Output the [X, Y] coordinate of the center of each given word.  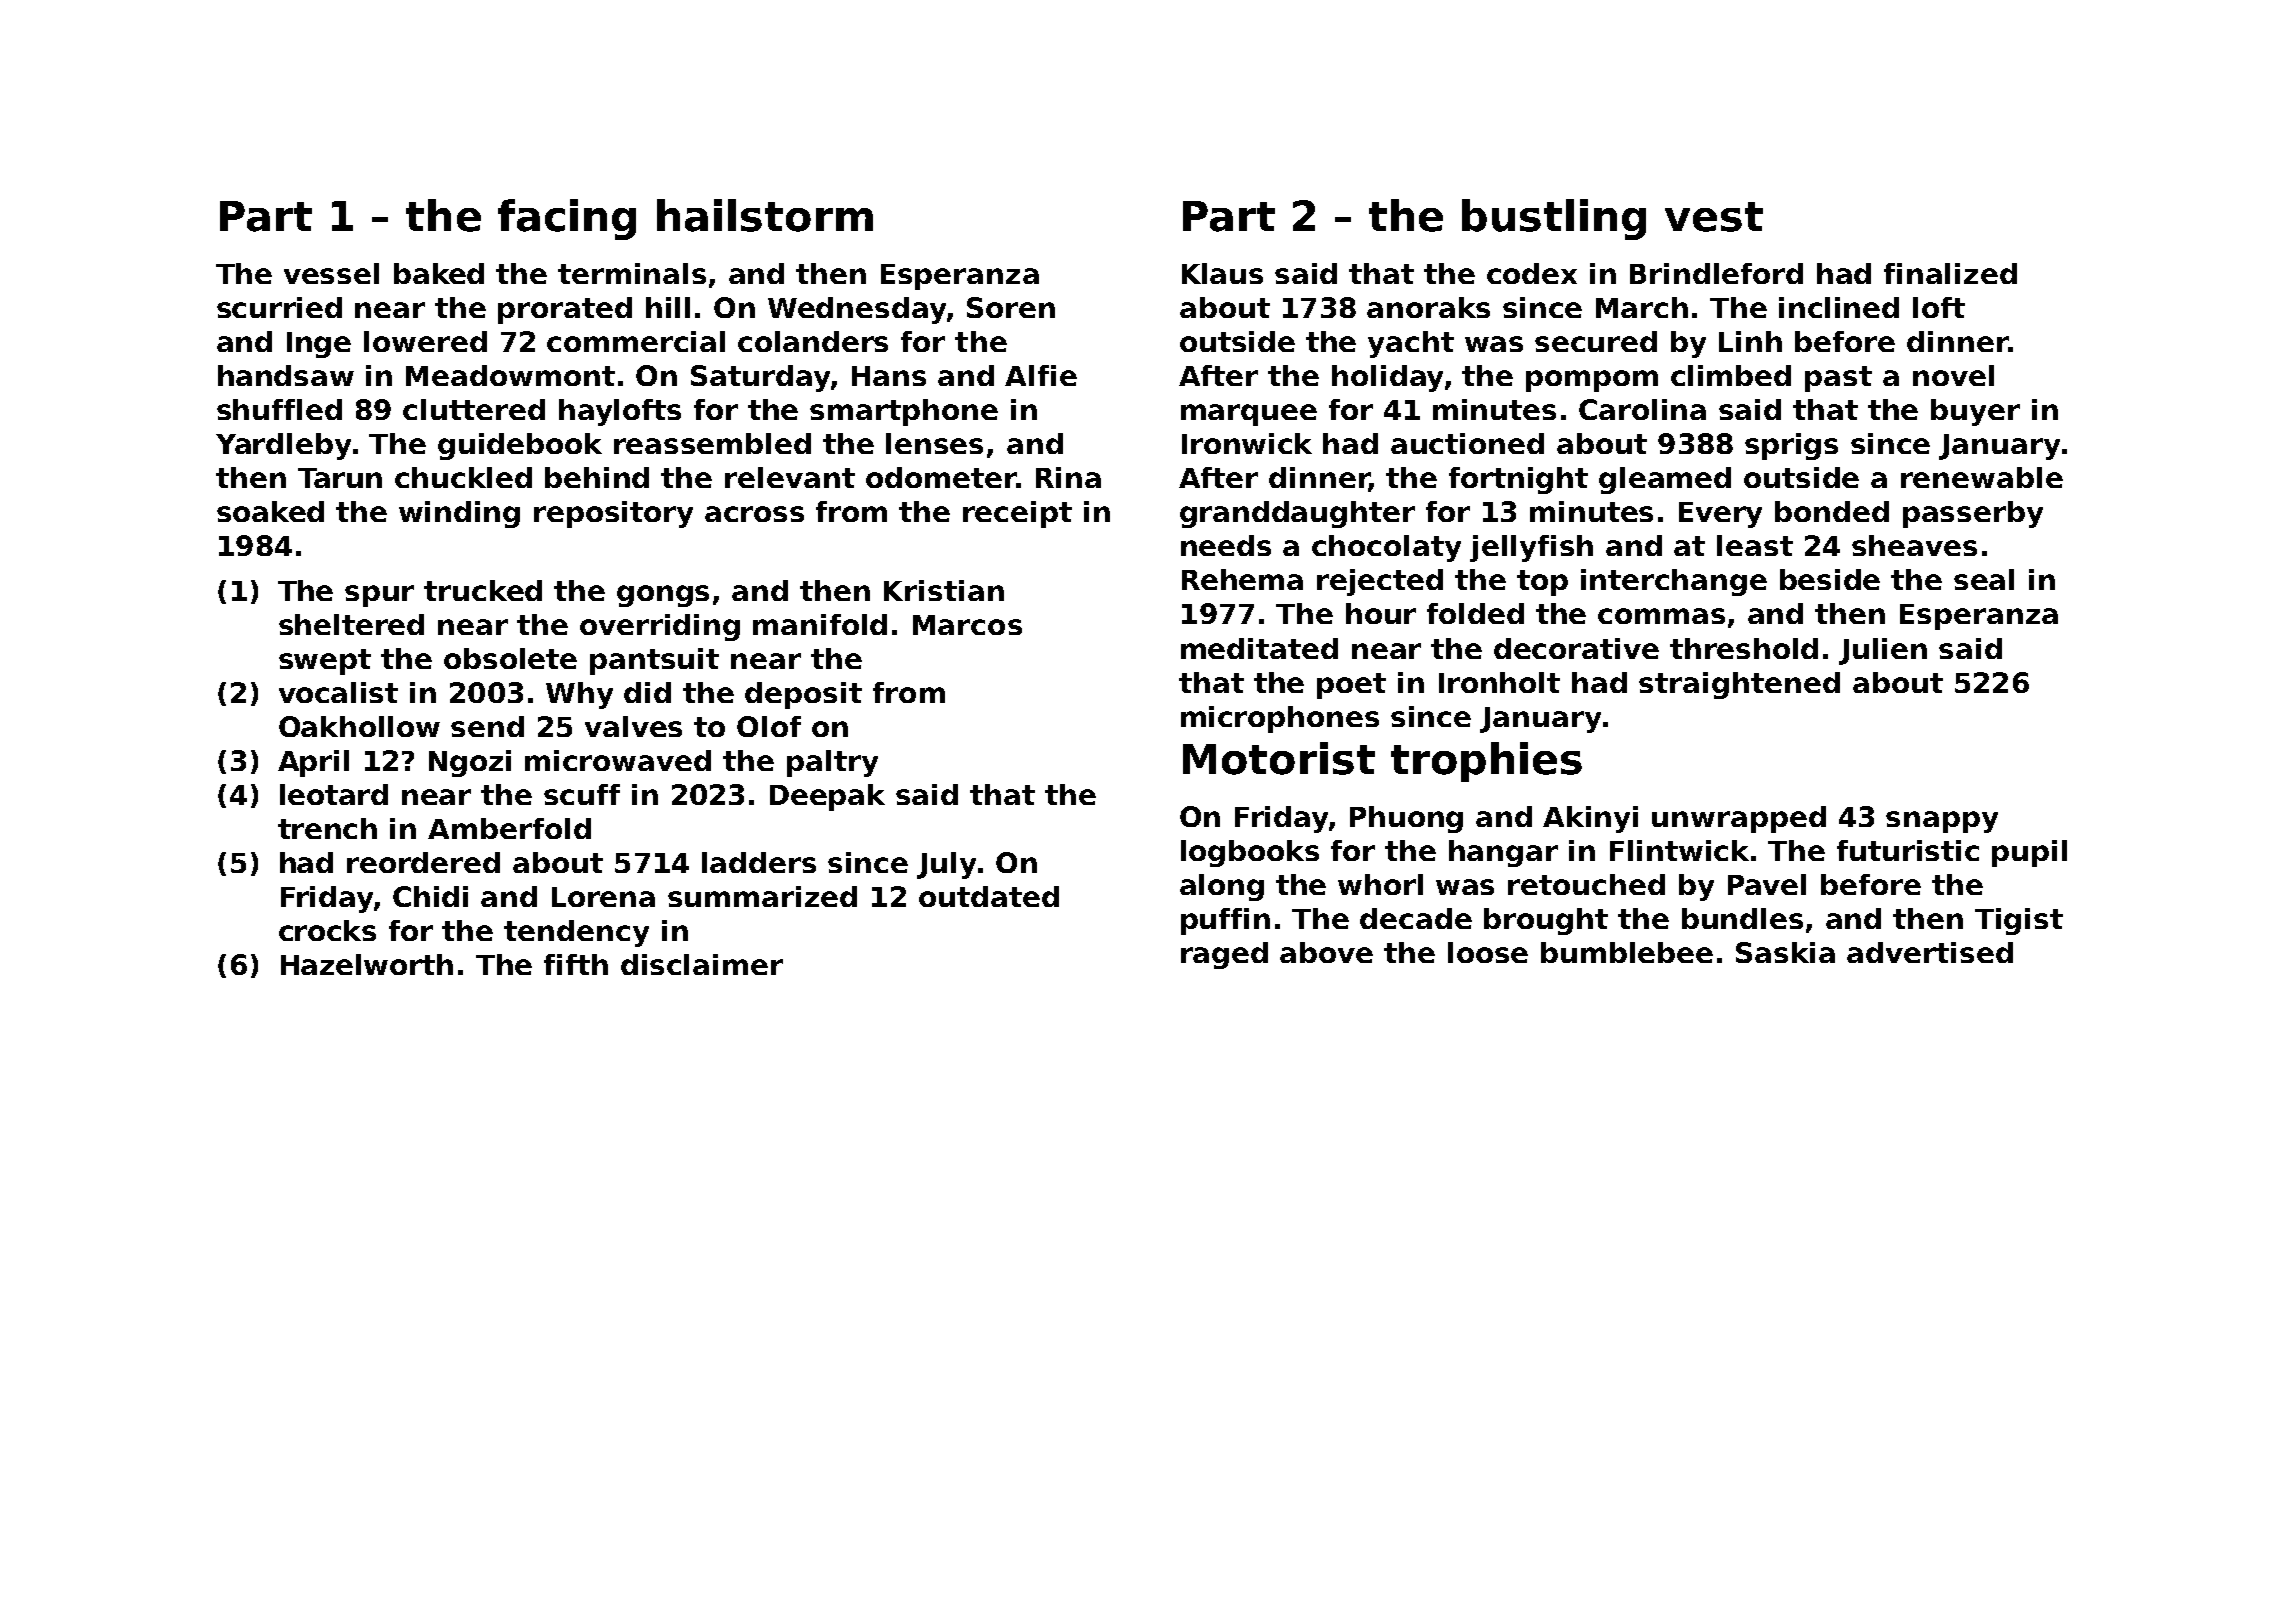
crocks [327, 930]
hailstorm [765, 215]
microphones [1280, 719]
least [1755, 545]
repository [613, 514]
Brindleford [1716, 273]
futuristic [1908, 850]
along [1222, 887]
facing [567, 219]
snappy [1942, 822]
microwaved [618, 760]
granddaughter [1297, 514]
